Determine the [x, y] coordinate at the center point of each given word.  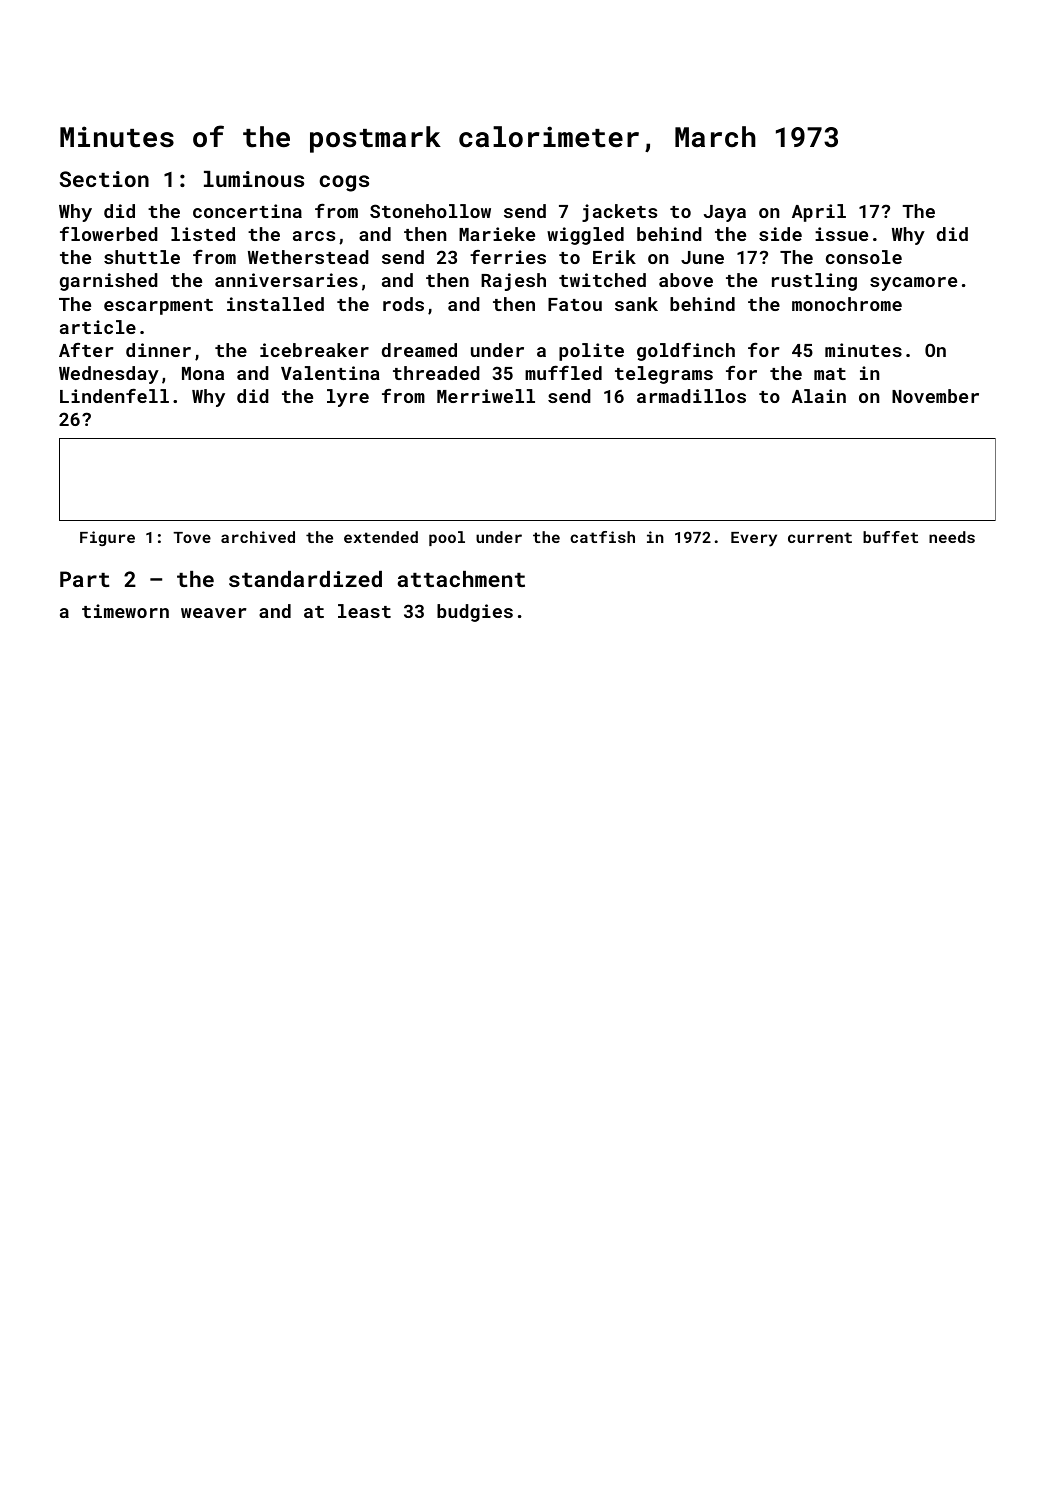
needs [952, 537]
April [819, 213]
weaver [214, 613]
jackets [619, 213]
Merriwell [486, 396]
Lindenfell [114, 395]
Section [104, 179]
